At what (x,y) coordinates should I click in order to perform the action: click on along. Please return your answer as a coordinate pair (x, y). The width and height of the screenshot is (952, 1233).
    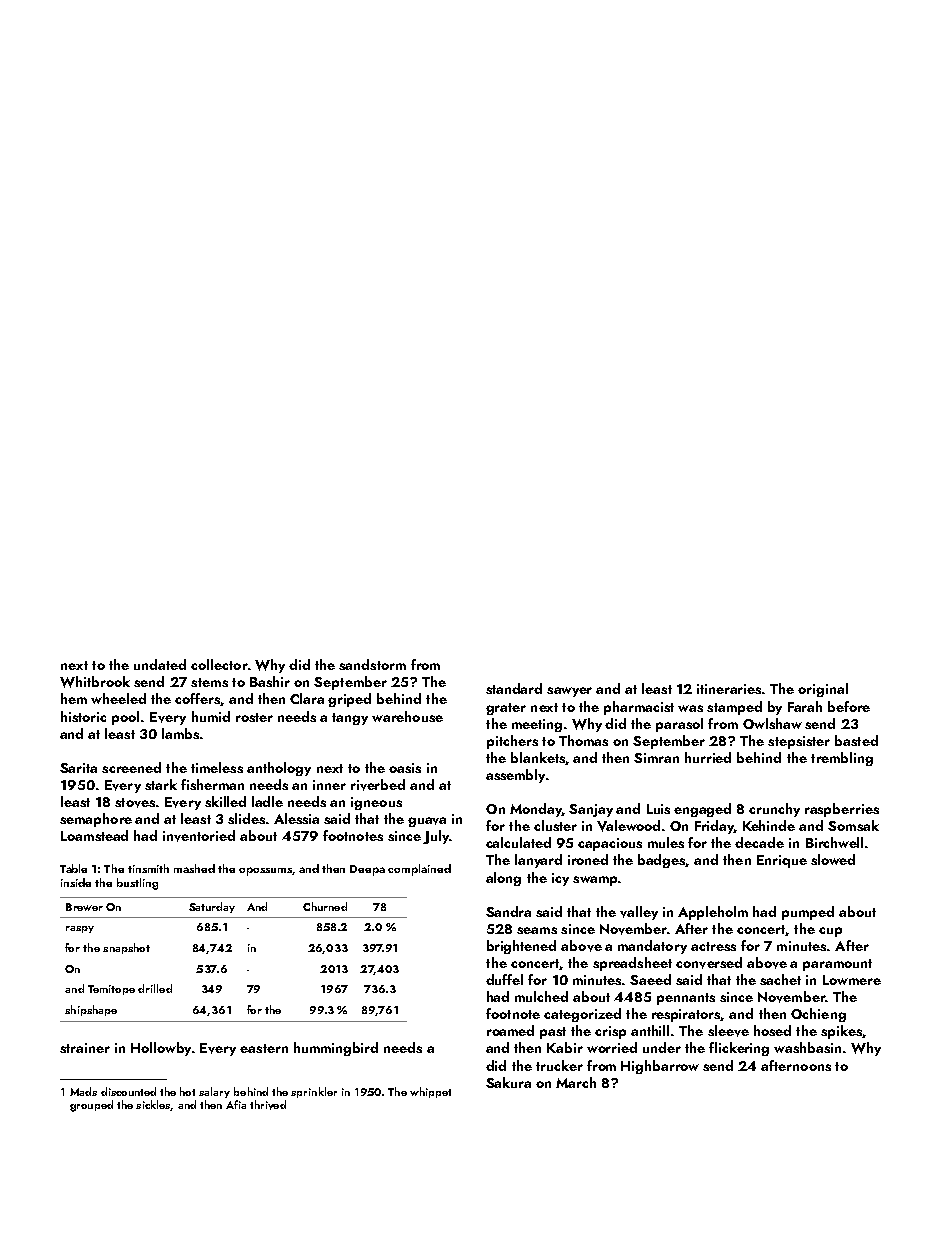
    Looking at the image, I should click on (503, 879).
